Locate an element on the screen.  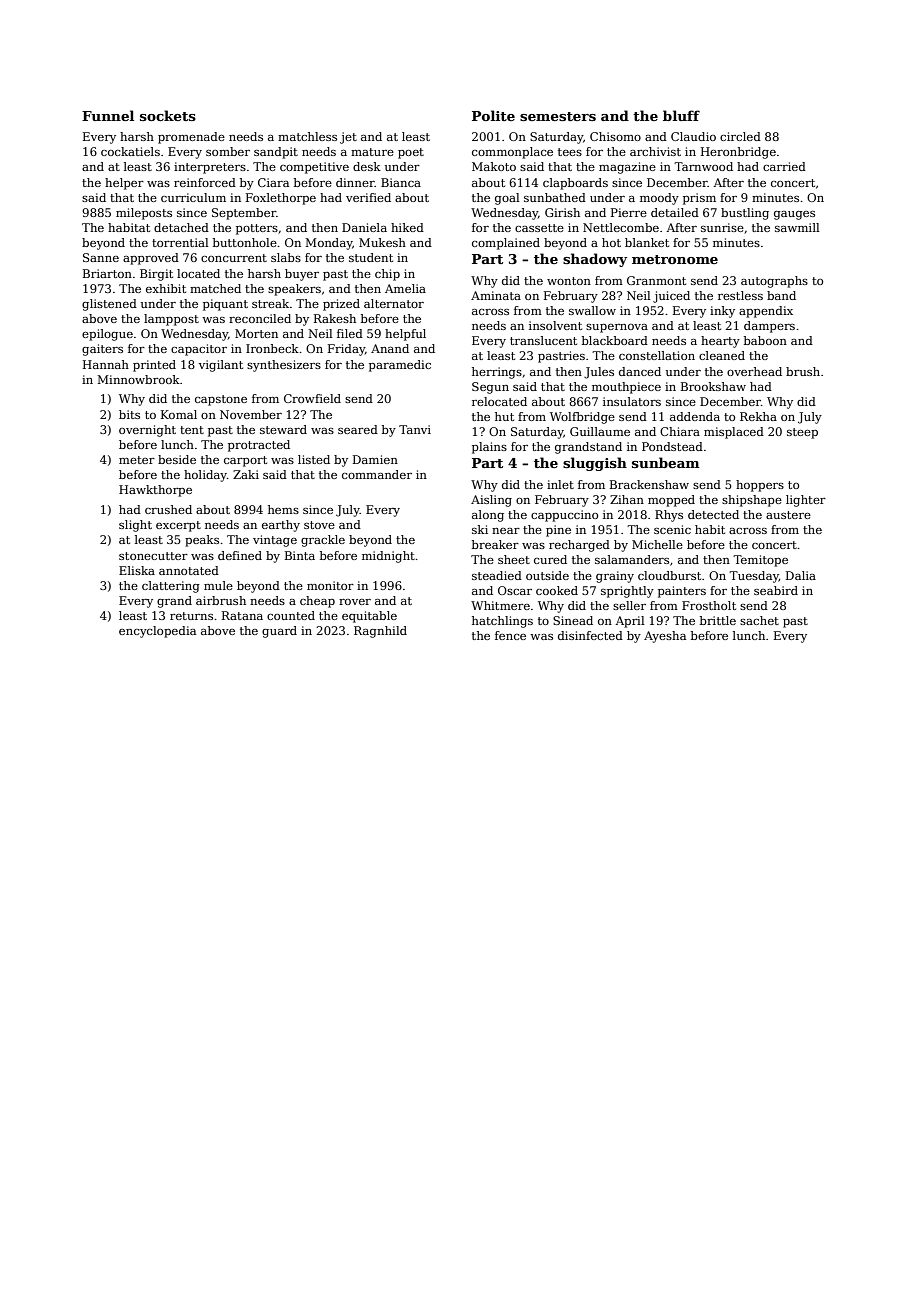
metronome is located at coordinates (675, 259).
